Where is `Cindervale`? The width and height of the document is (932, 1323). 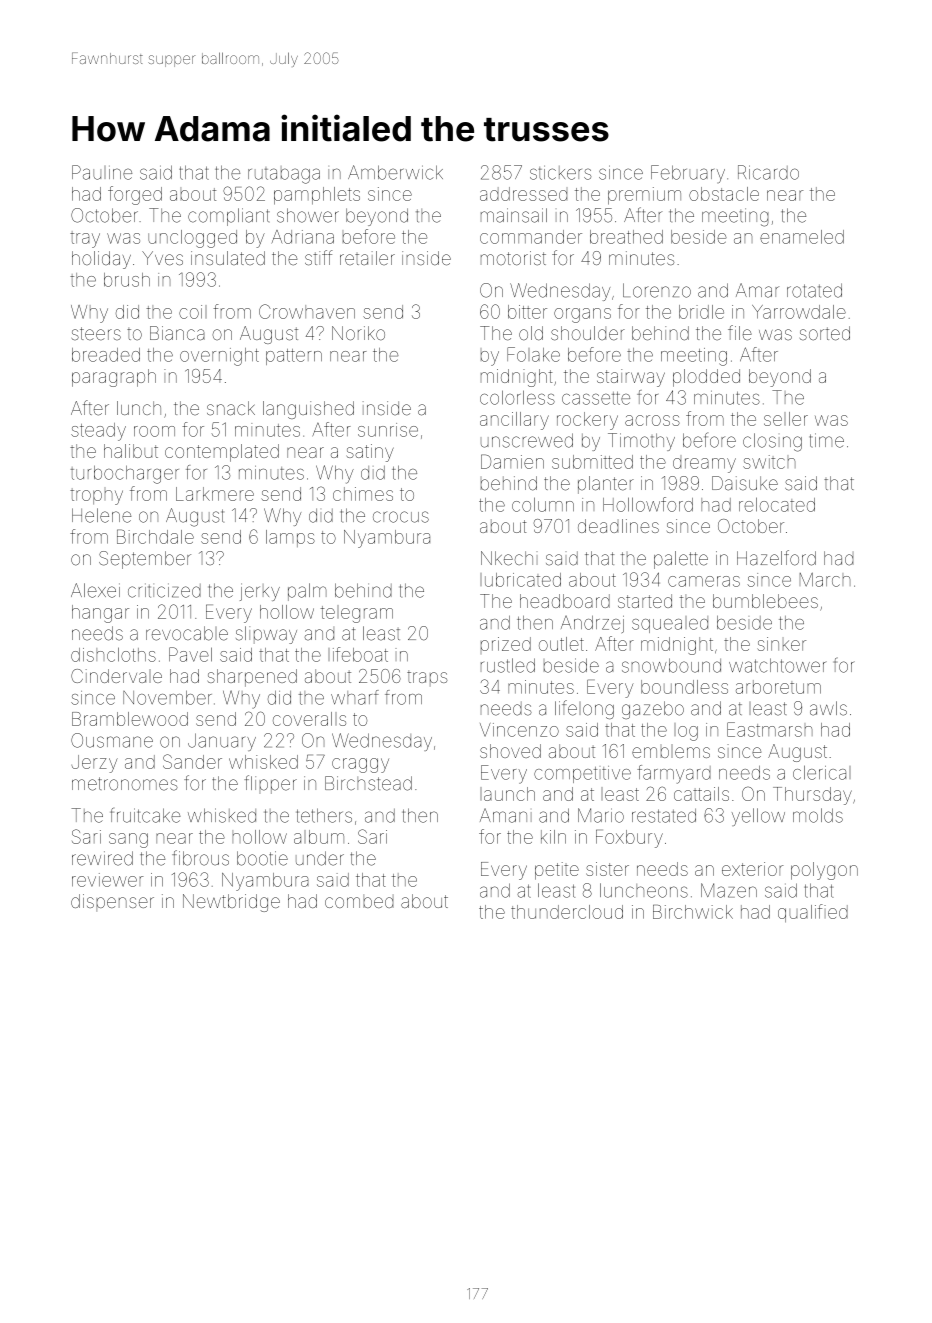
Cindervale is located at coordinates (116, 676).
